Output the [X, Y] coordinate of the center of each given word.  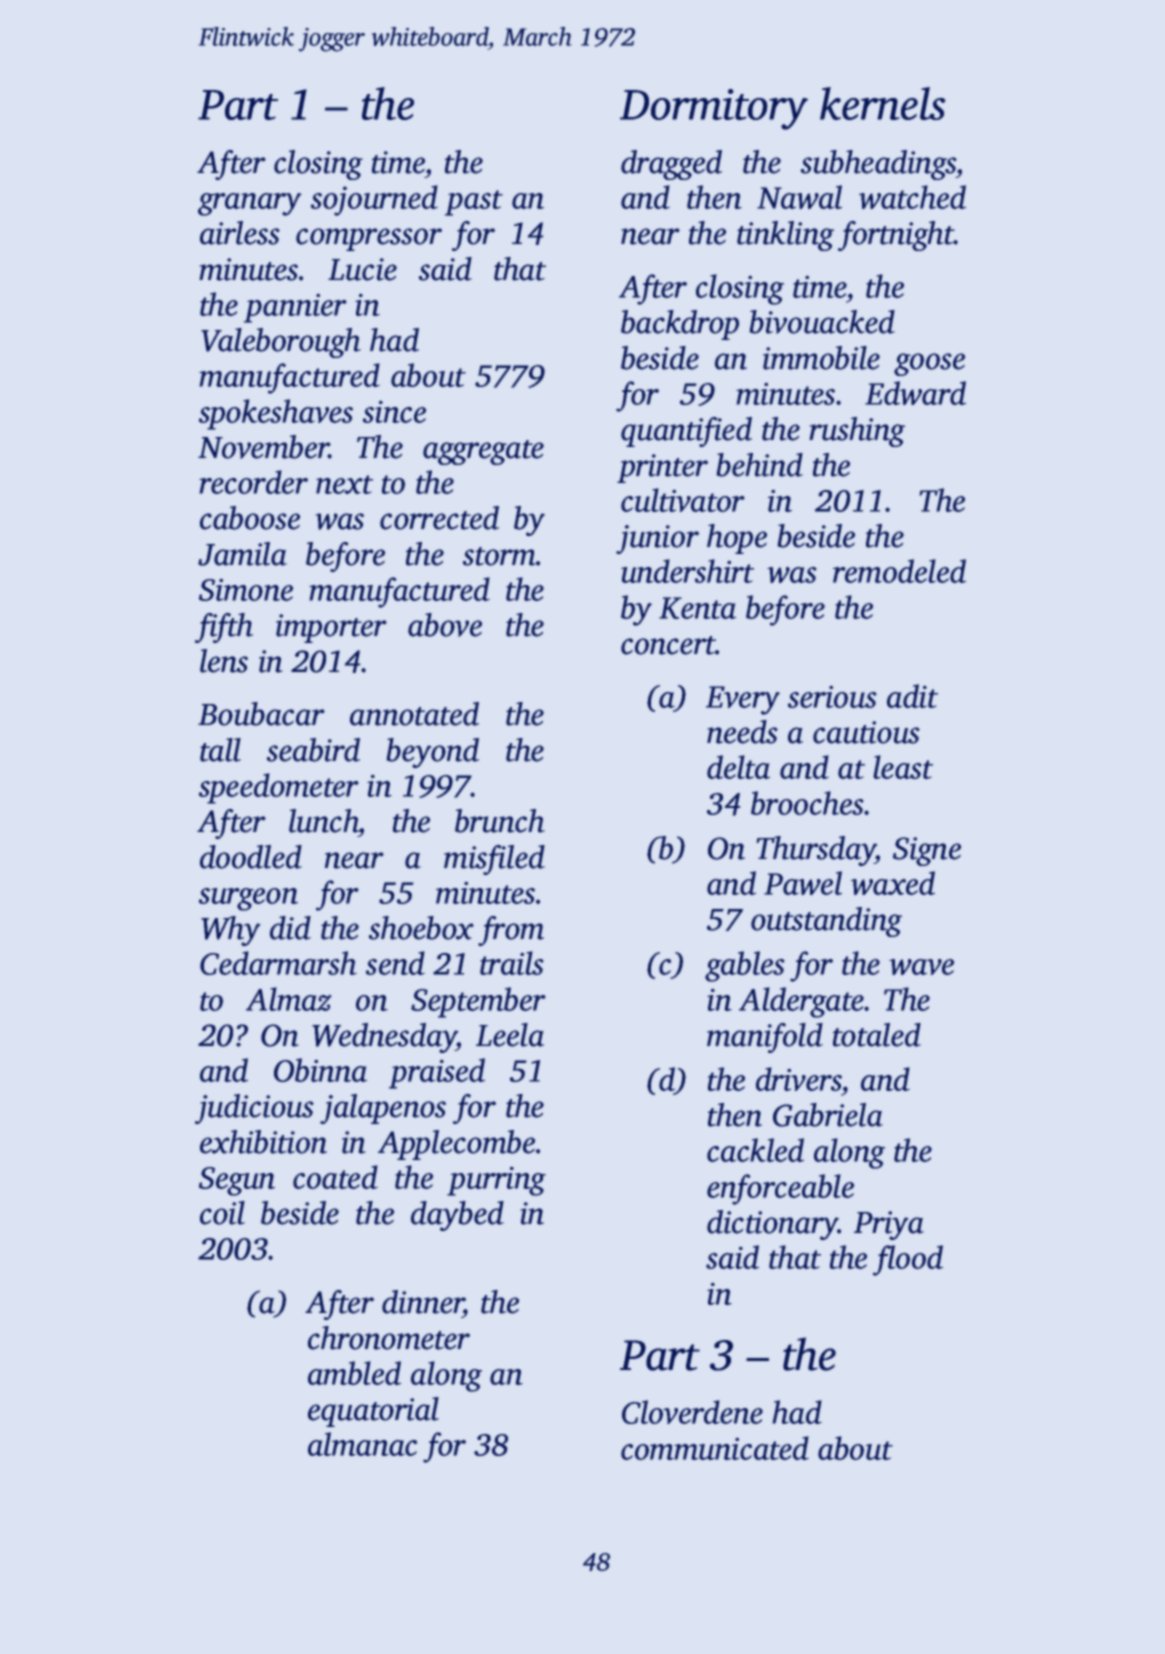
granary [250, 204]
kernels [883, 103]
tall [220, 750]
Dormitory [714, 109]
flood [908, 1260]
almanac [362, 1444]
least [903, 767]
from [511, 931]
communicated [715, 1448]
